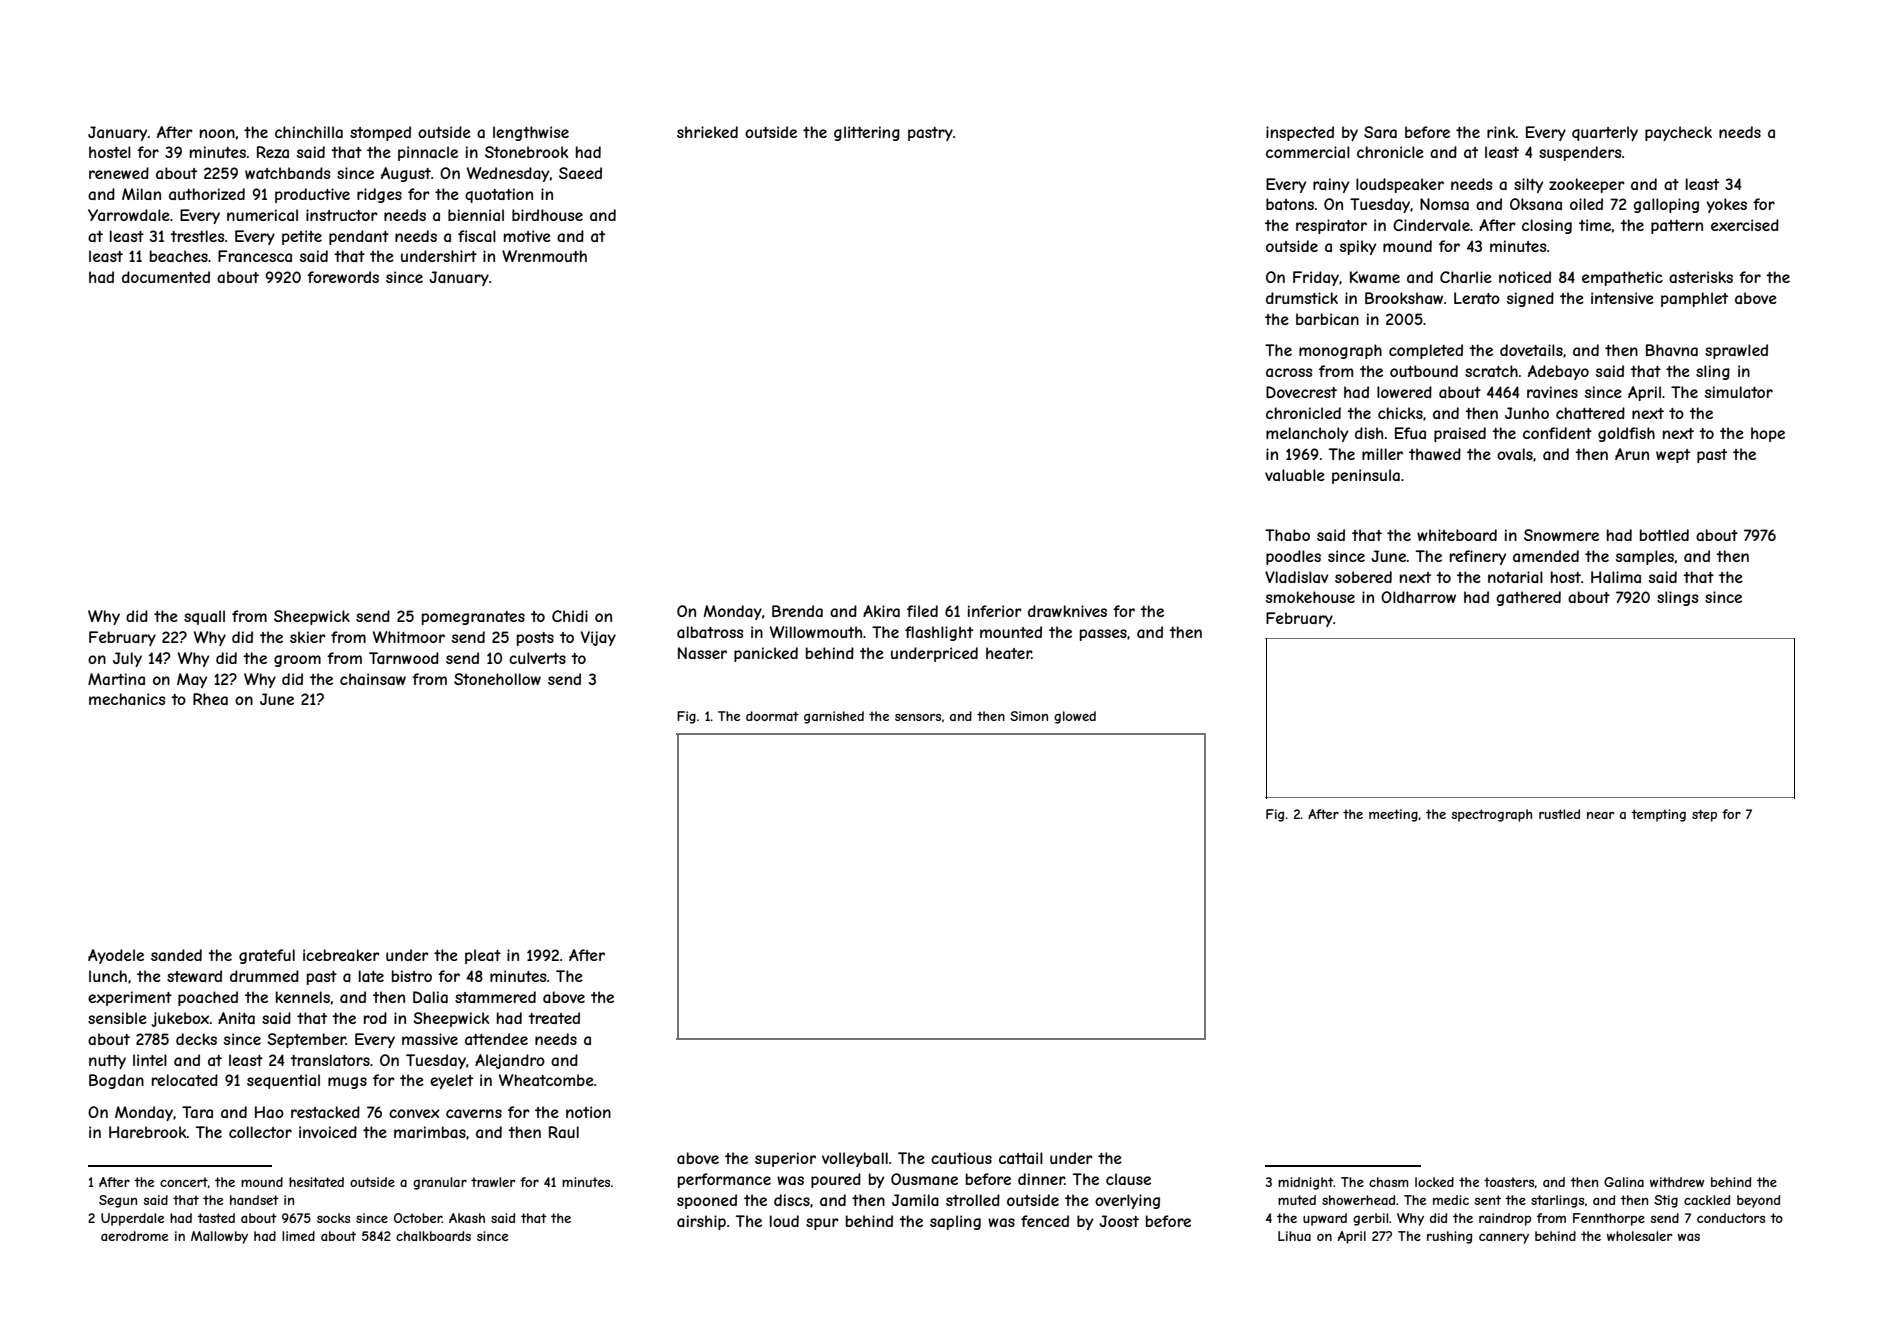 The image size is (1883, 1332). I want to click on Halima, so click(1616, 577).
